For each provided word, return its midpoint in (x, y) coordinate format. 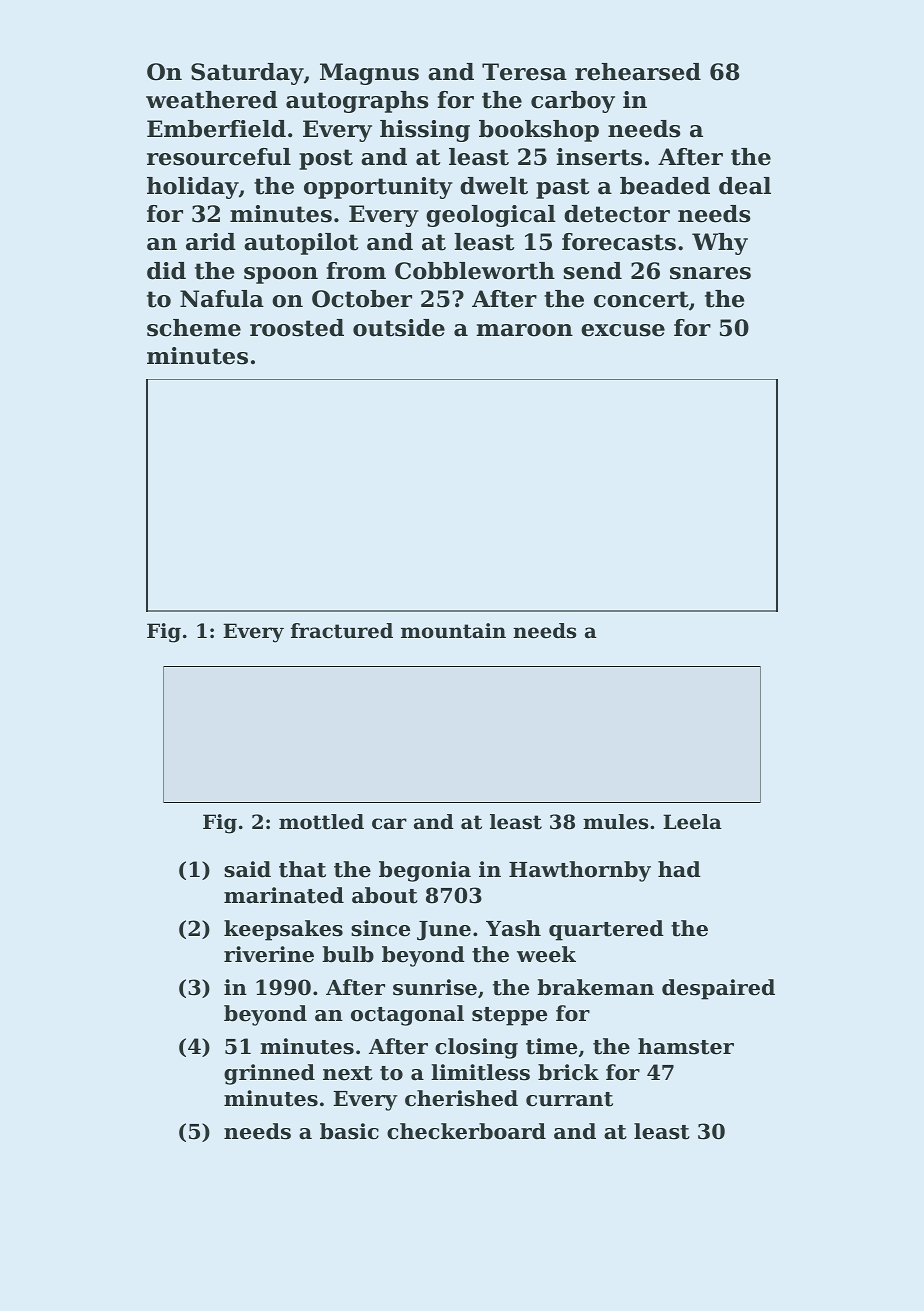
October (362, 299)
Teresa (524, 72)
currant (569, 1099)
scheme (194, 328)
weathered (212, 100)
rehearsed (638, 72)
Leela (692, 822)
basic (349, 1131)
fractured (342, 631)
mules (615, 822)
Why (720, 244)
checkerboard (466, 1131)
